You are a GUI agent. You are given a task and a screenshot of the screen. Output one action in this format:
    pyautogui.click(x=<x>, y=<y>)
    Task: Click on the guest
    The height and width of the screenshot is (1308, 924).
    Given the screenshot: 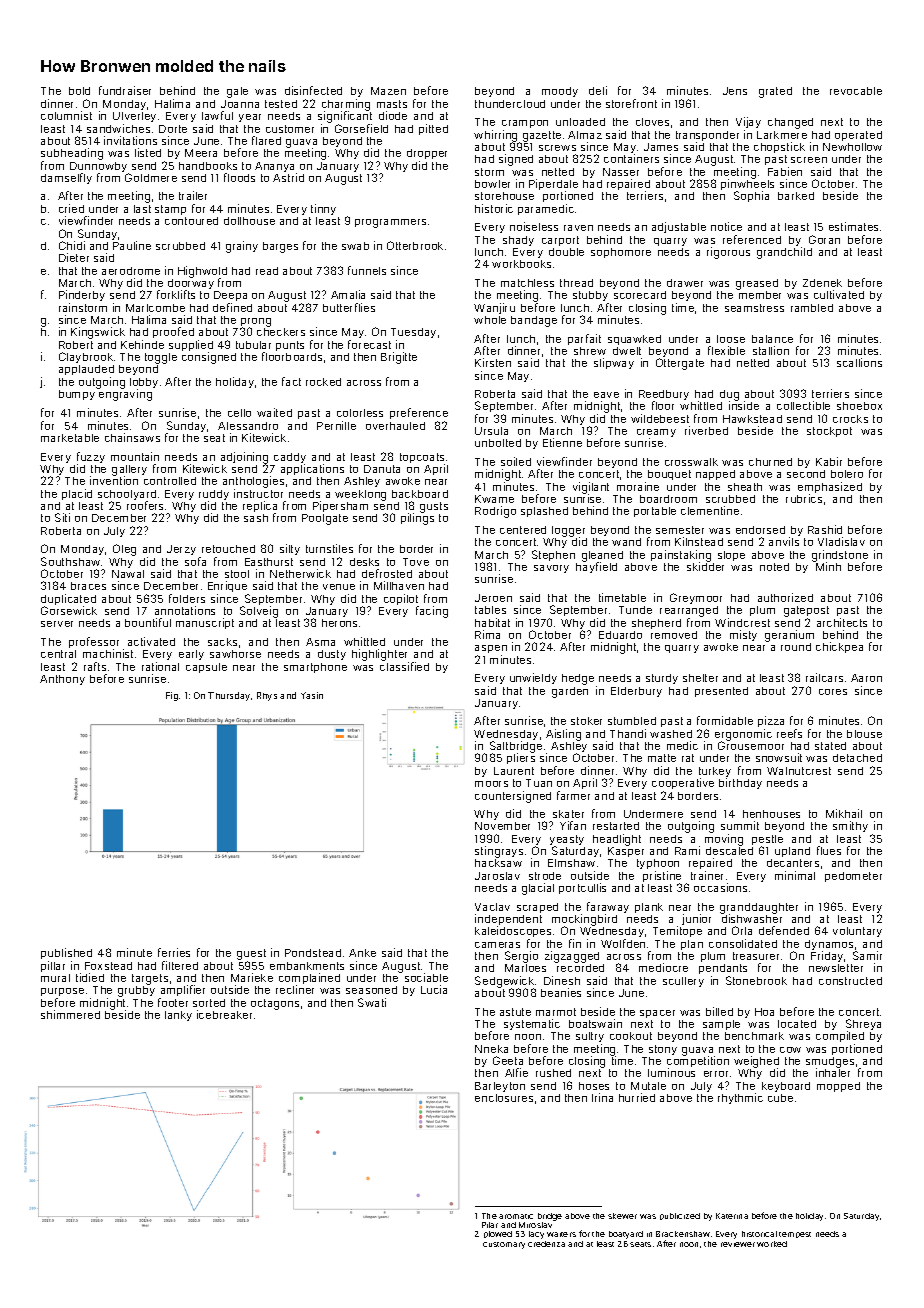 What is the action you would take?
    pyautogui.click(x=251, y=954)
